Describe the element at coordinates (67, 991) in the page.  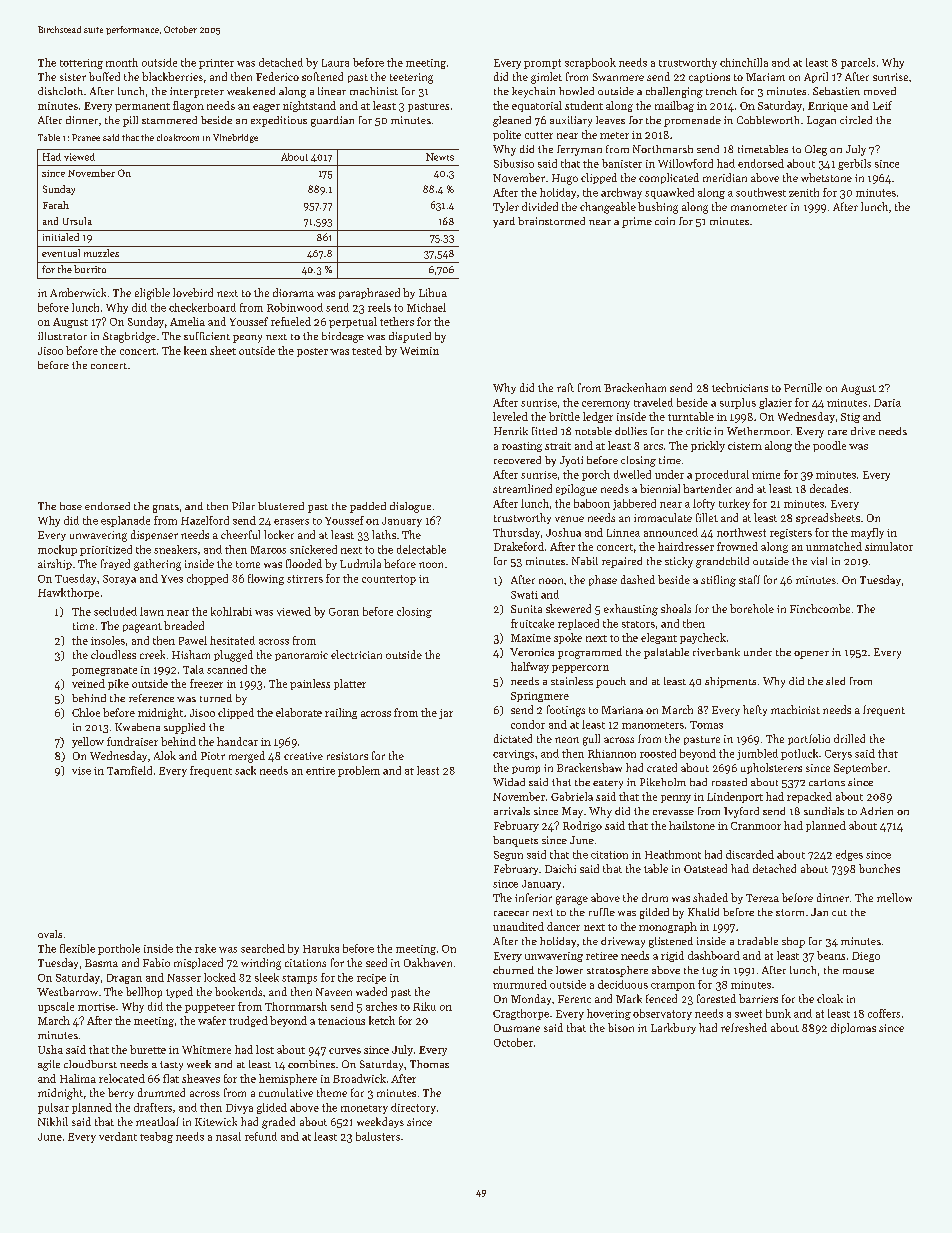
I see `Westbarrow` at that location.
